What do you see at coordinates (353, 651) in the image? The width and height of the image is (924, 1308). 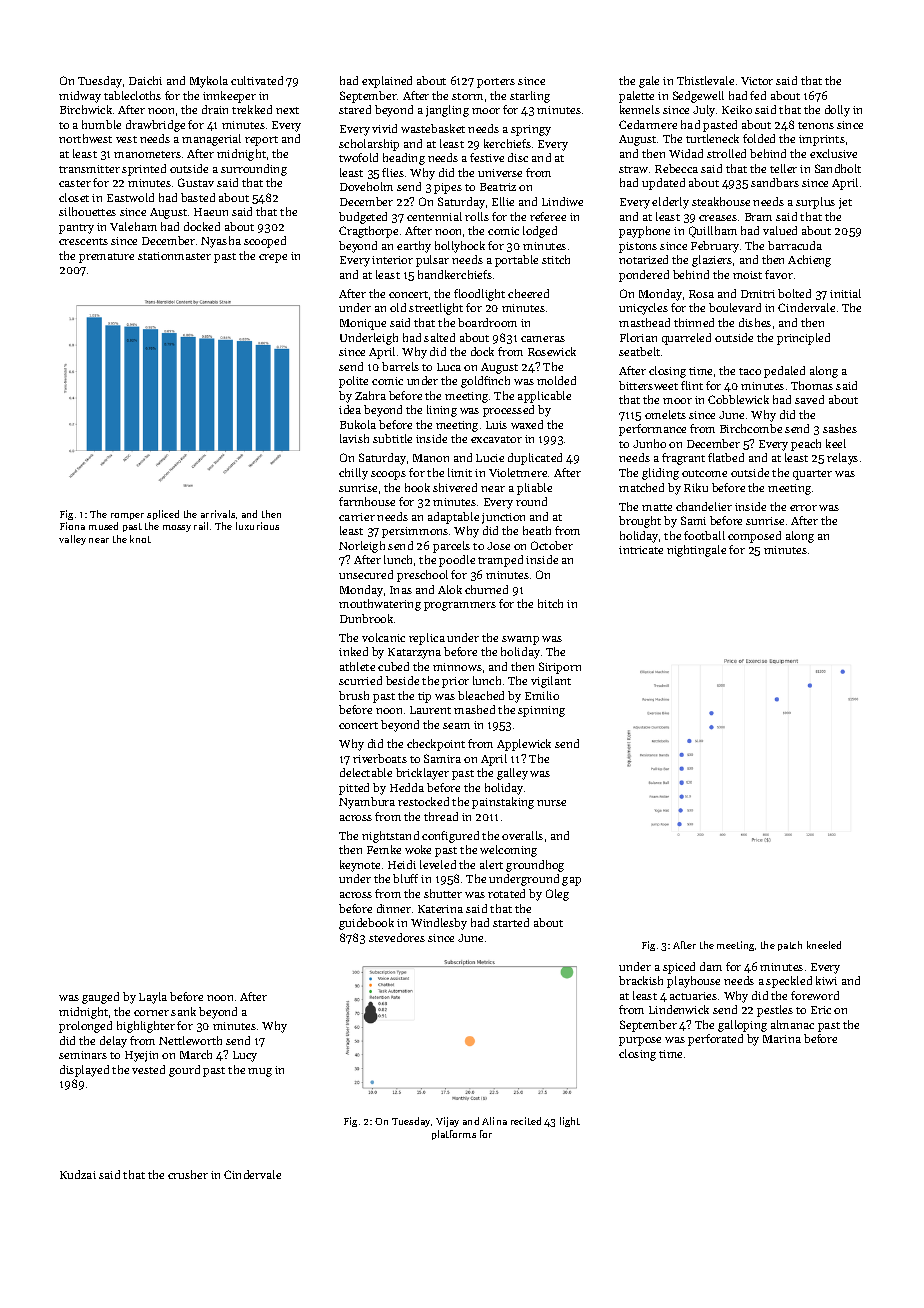 I see `inked` at bounding box center [353, 651].
